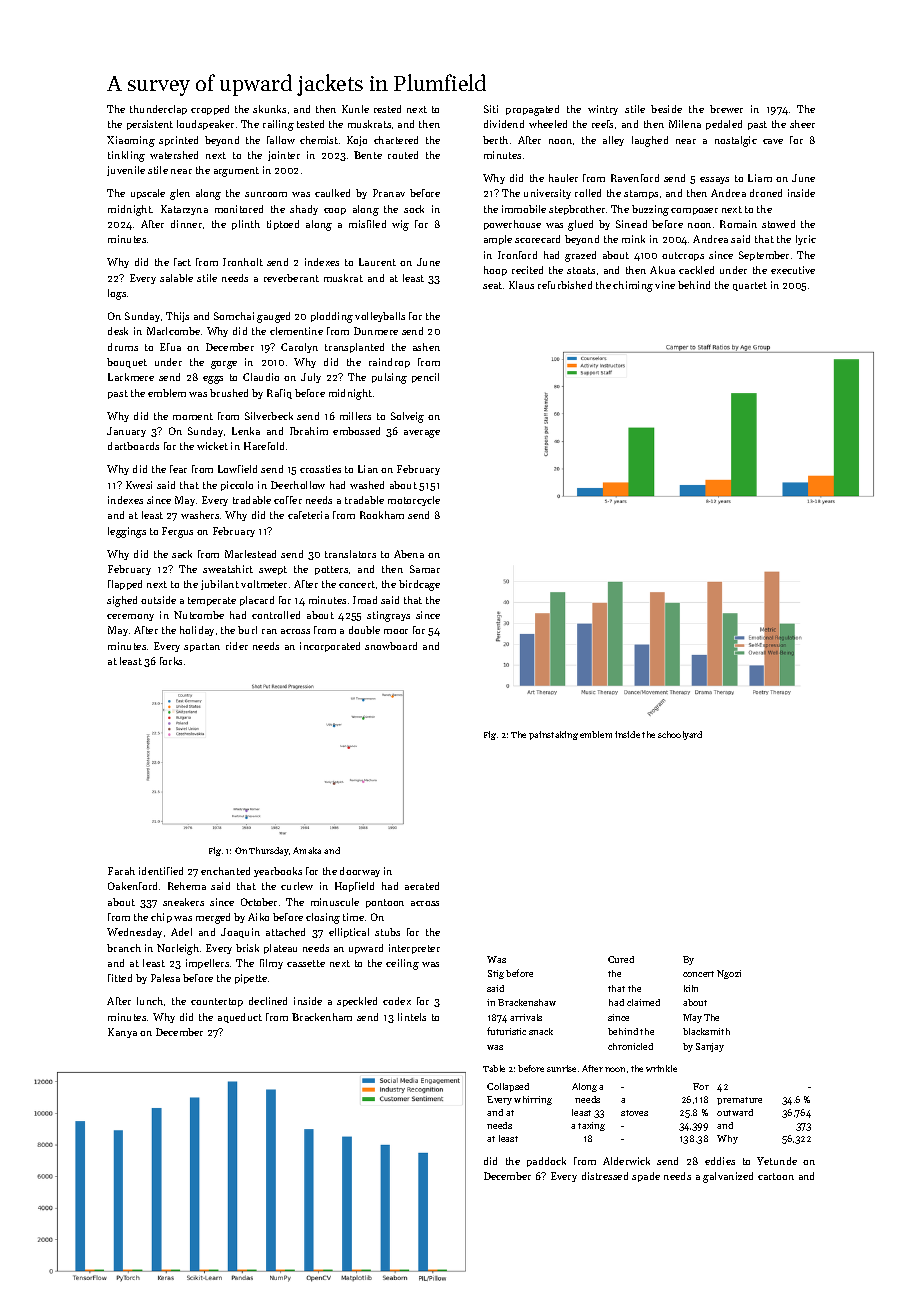 The image size is (924, 1308). Describe the element at coordinates (426, 347) in the image. I see `ashen` at that location.
